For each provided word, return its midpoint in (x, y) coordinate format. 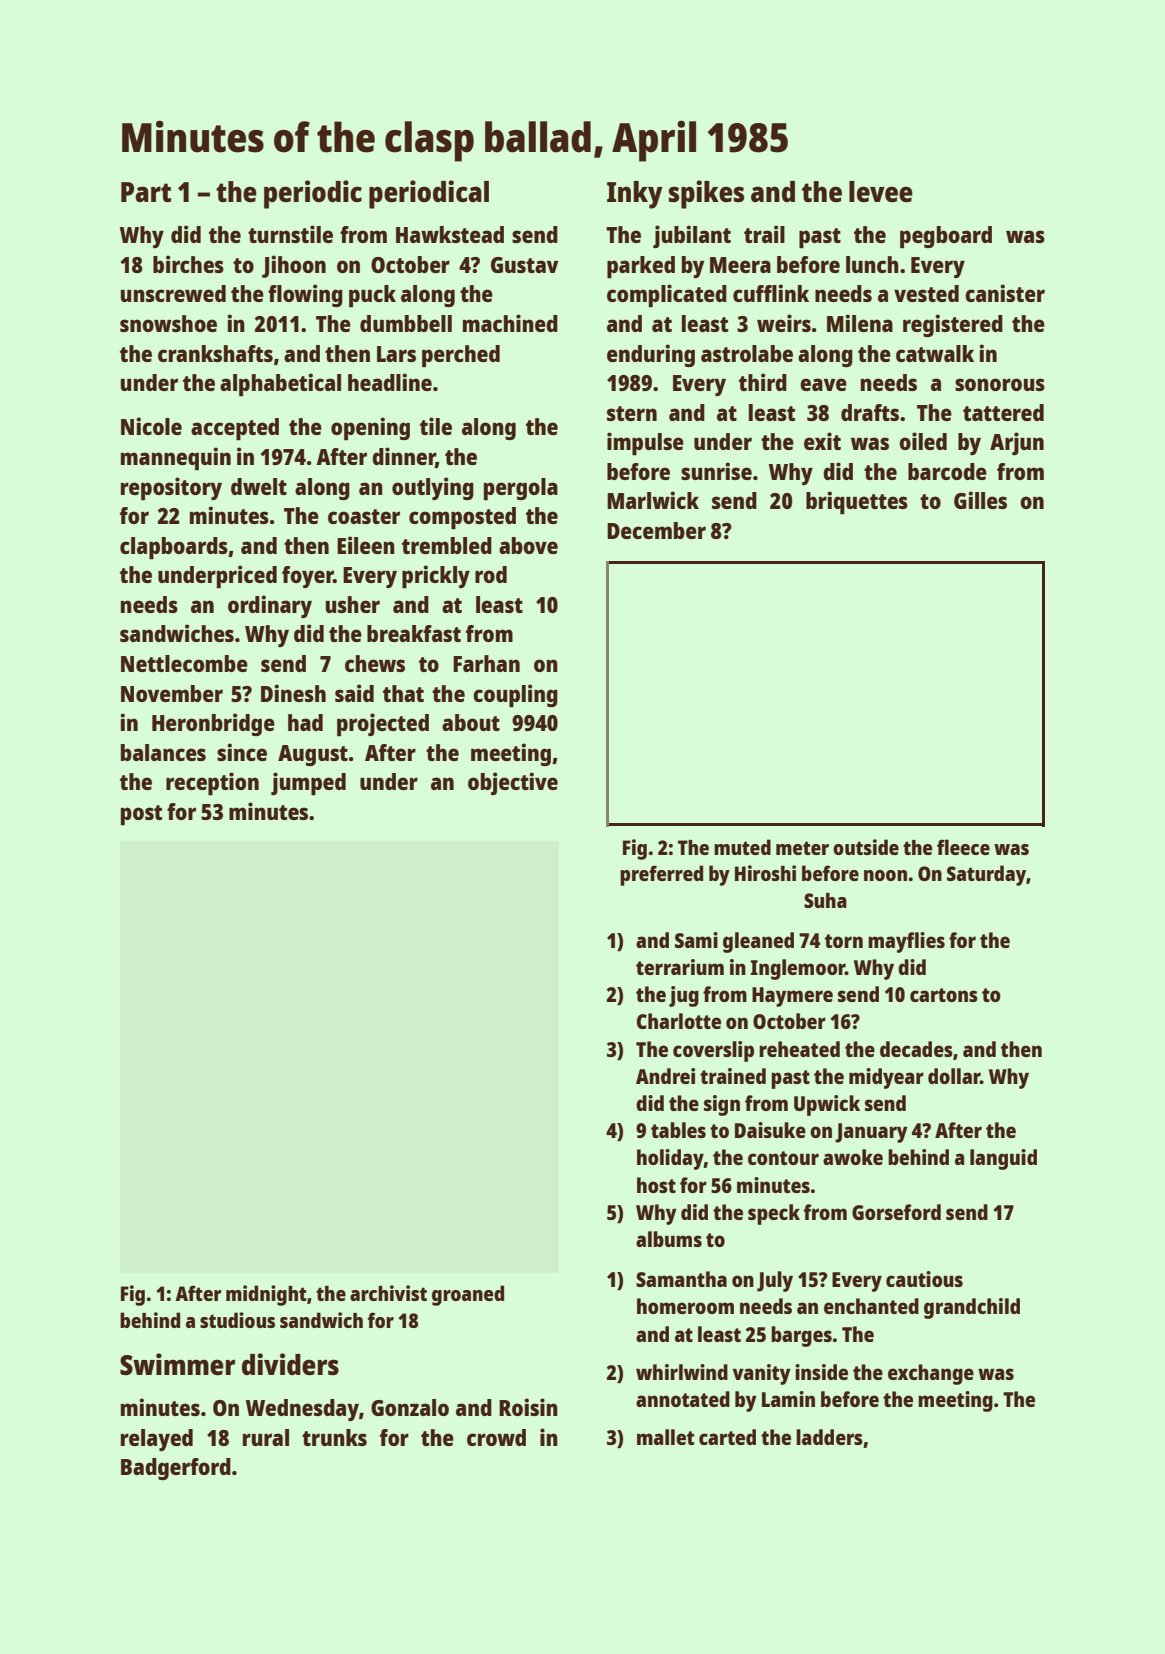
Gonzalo (410, 1407)
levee (881, 191)
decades (916, 1049)
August (313, 755)
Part (146, 192)
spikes (706, 194)
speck (774, 1214)
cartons (944, 995)
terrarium (680, 967)
